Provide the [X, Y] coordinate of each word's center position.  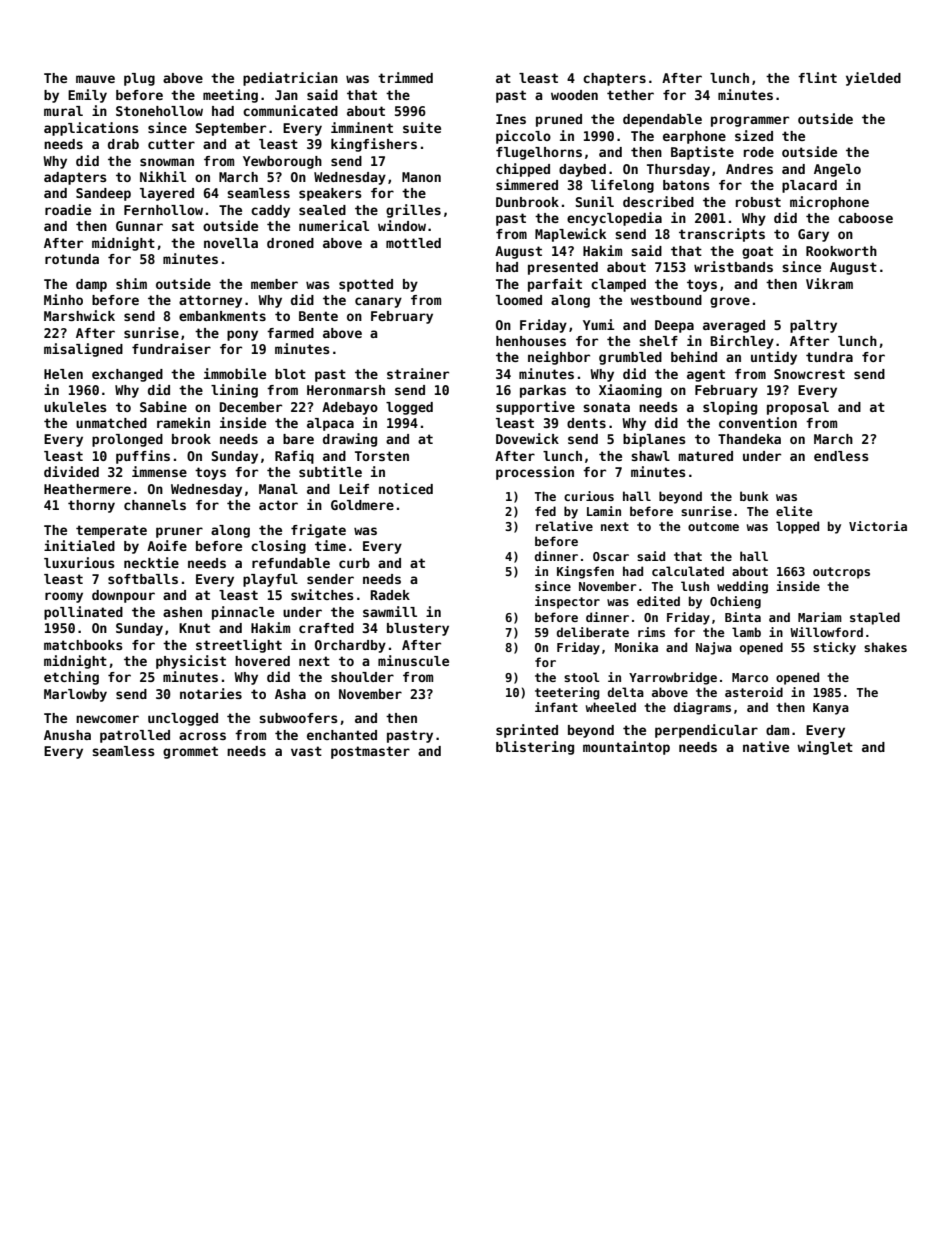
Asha [290, 694]
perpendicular [706, 731]
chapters [614, 79]
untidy [774, 358]
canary [378, 302]
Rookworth [841, 251]
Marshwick [79, 315]
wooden [574, 95]
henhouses [531, 341]
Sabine [163, 406]
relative [564, 526]
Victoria [878, 526]
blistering [535, 748]
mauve [95, 79]
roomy [64, 597]
